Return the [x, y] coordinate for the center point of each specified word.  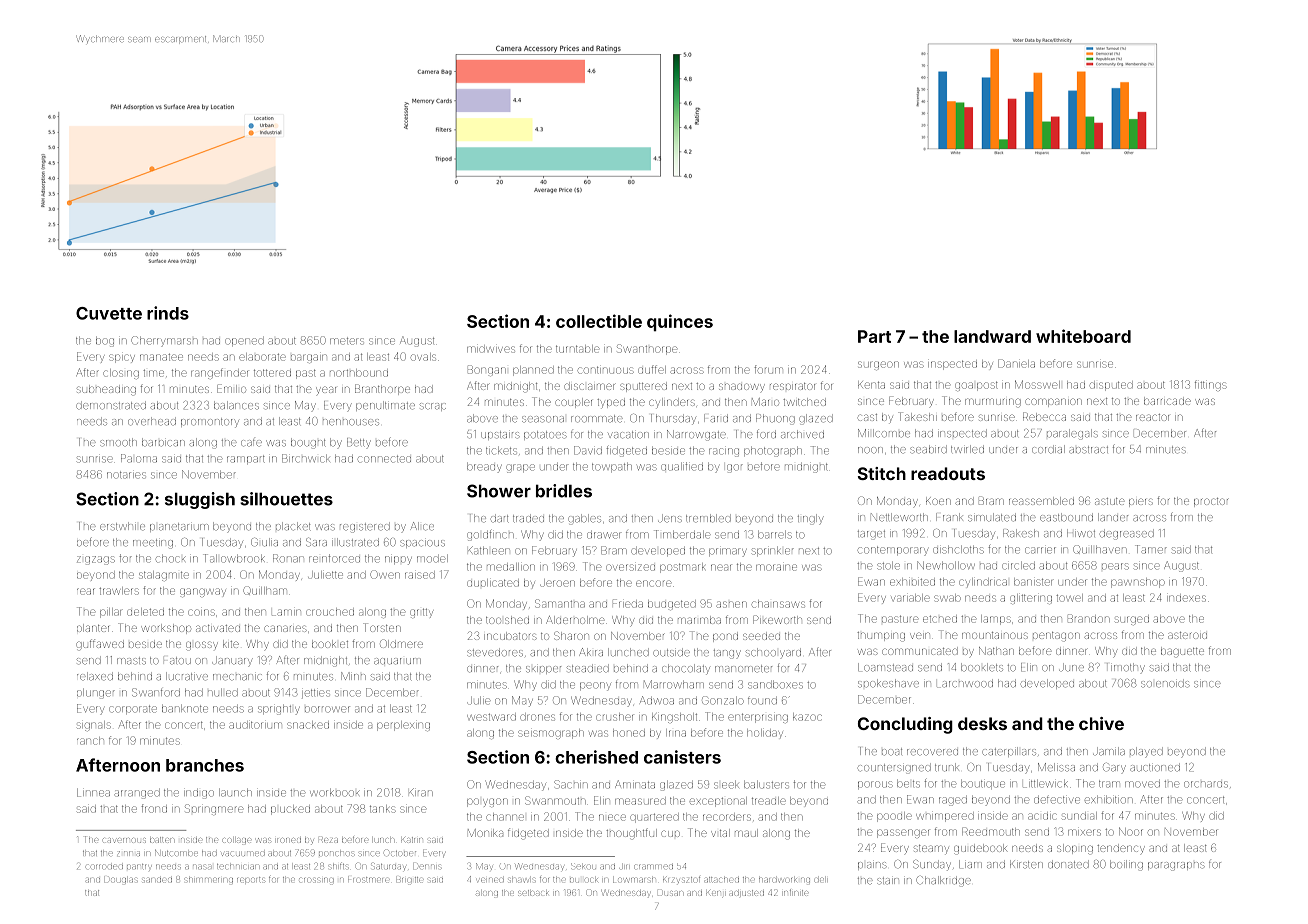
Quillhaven [1100, 549]
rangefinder [220, 373]
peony [595, 686]
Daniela [1016, 363]
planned [533, 371]
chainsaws [778, 604]
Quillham [265, 590]
